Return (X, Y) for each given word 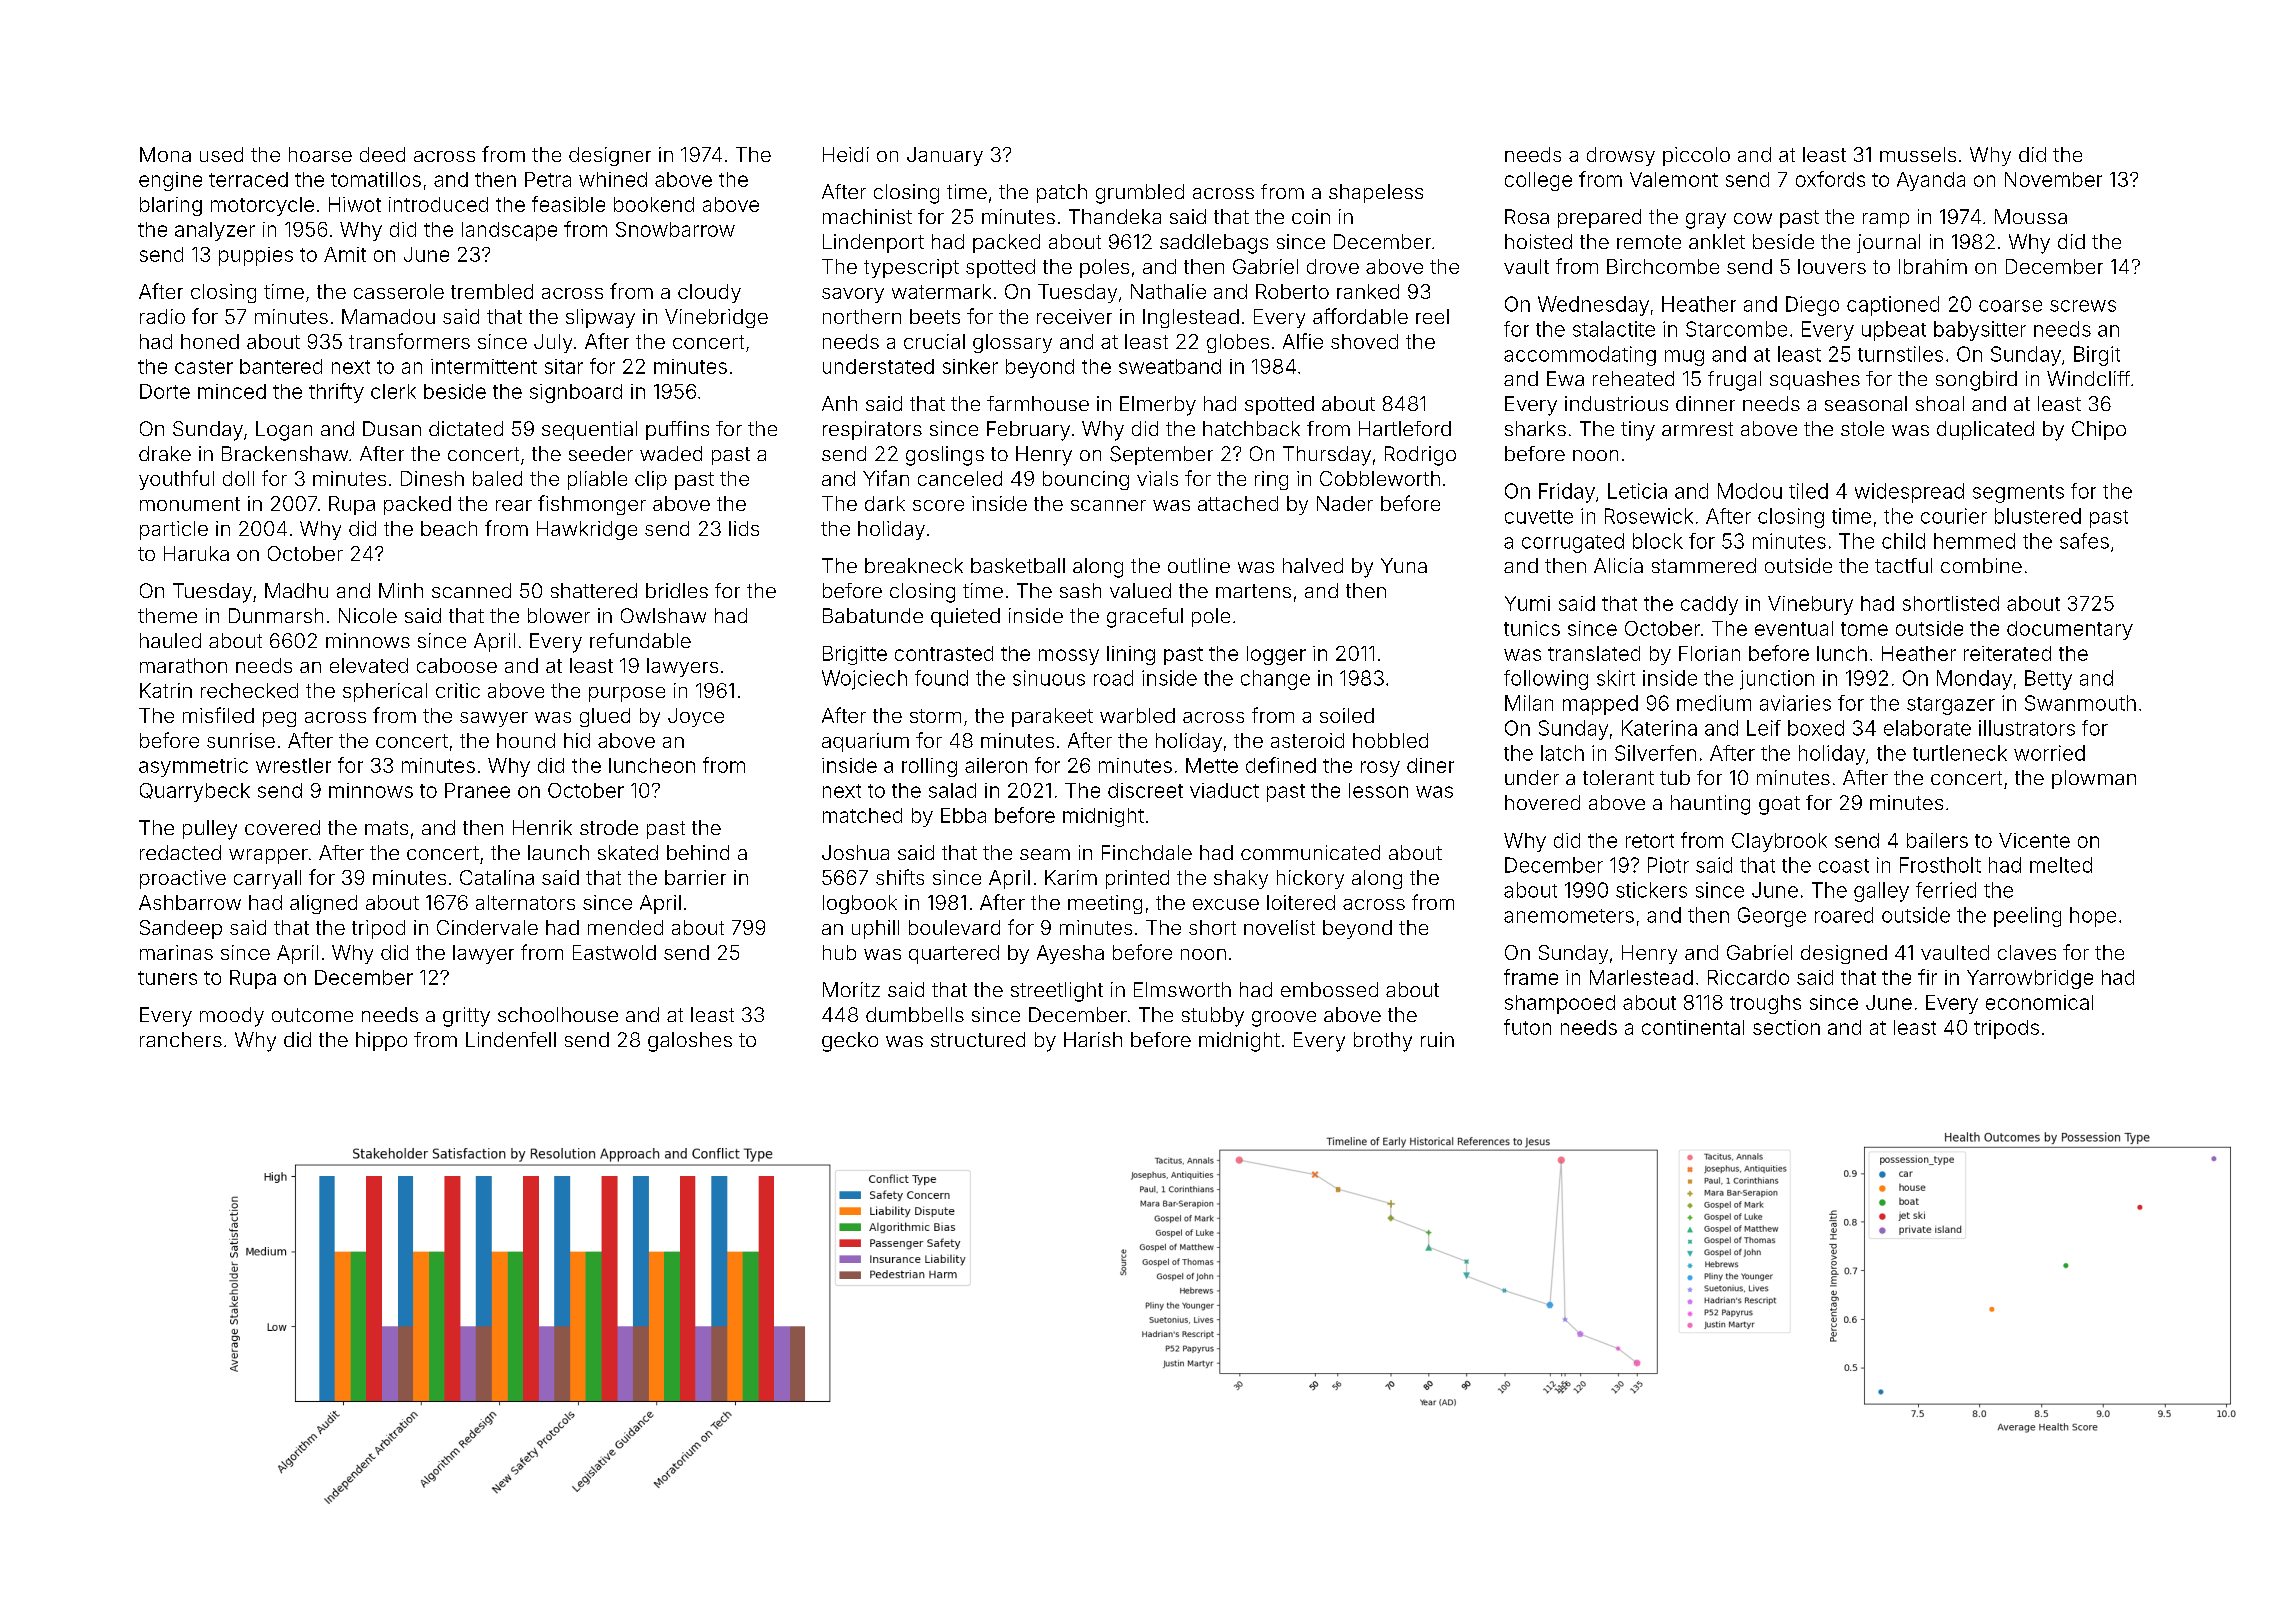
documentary (2070, 630)
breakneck (914, 565)
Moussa (2031, 216)
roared (1844, 915)
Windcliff (2088, 378)
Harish (1093, 1039)
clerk (393, 391)
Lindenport (873, 243)
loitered (1301, 902)
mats (386, 828)
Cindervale (487, 927)
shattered (594, 590)
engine (170, 181)
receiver (1074, 316)
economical (2039, 1002)
